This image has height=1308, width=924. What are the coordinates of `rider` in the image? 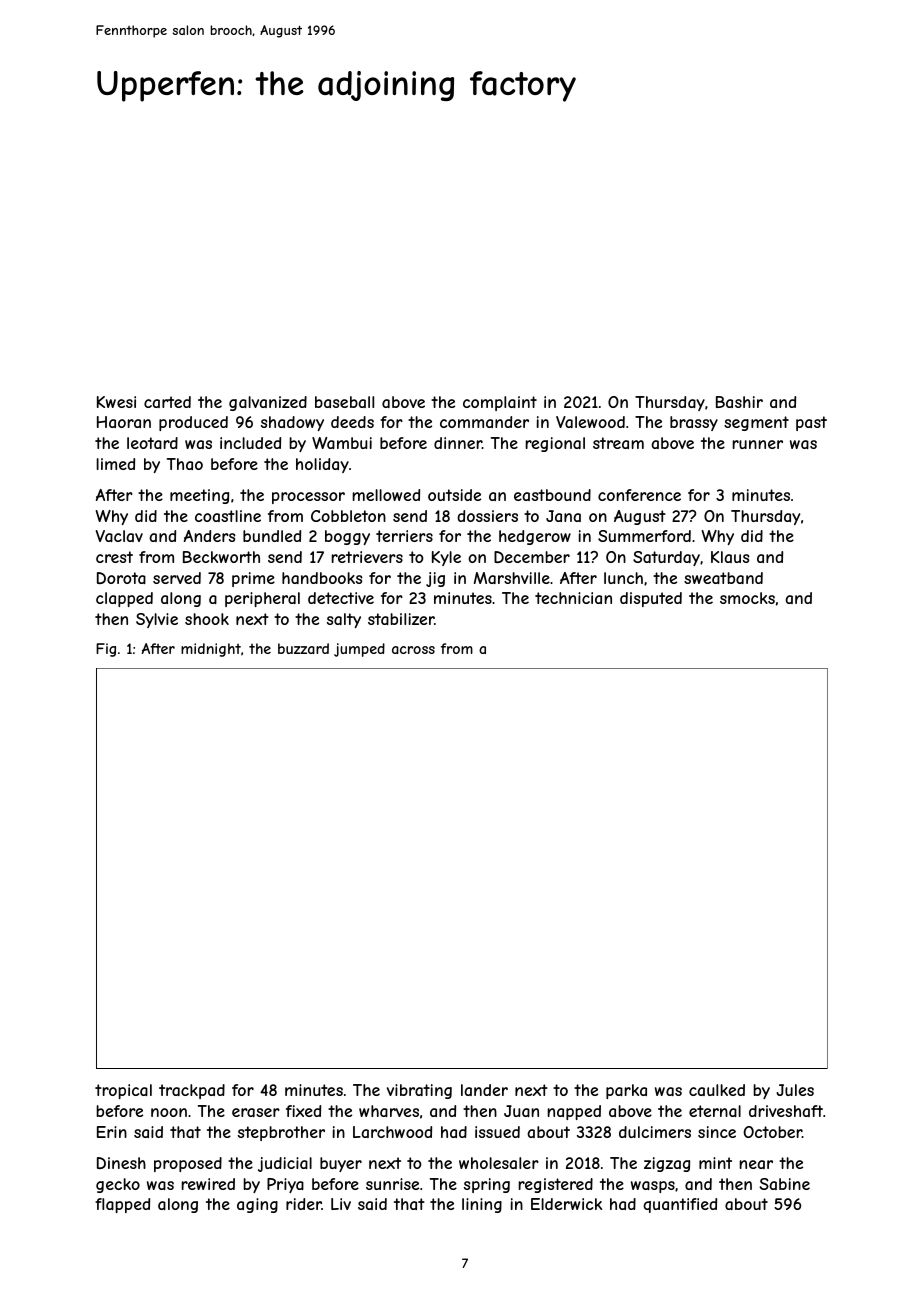 It's located at (304, 1204).
